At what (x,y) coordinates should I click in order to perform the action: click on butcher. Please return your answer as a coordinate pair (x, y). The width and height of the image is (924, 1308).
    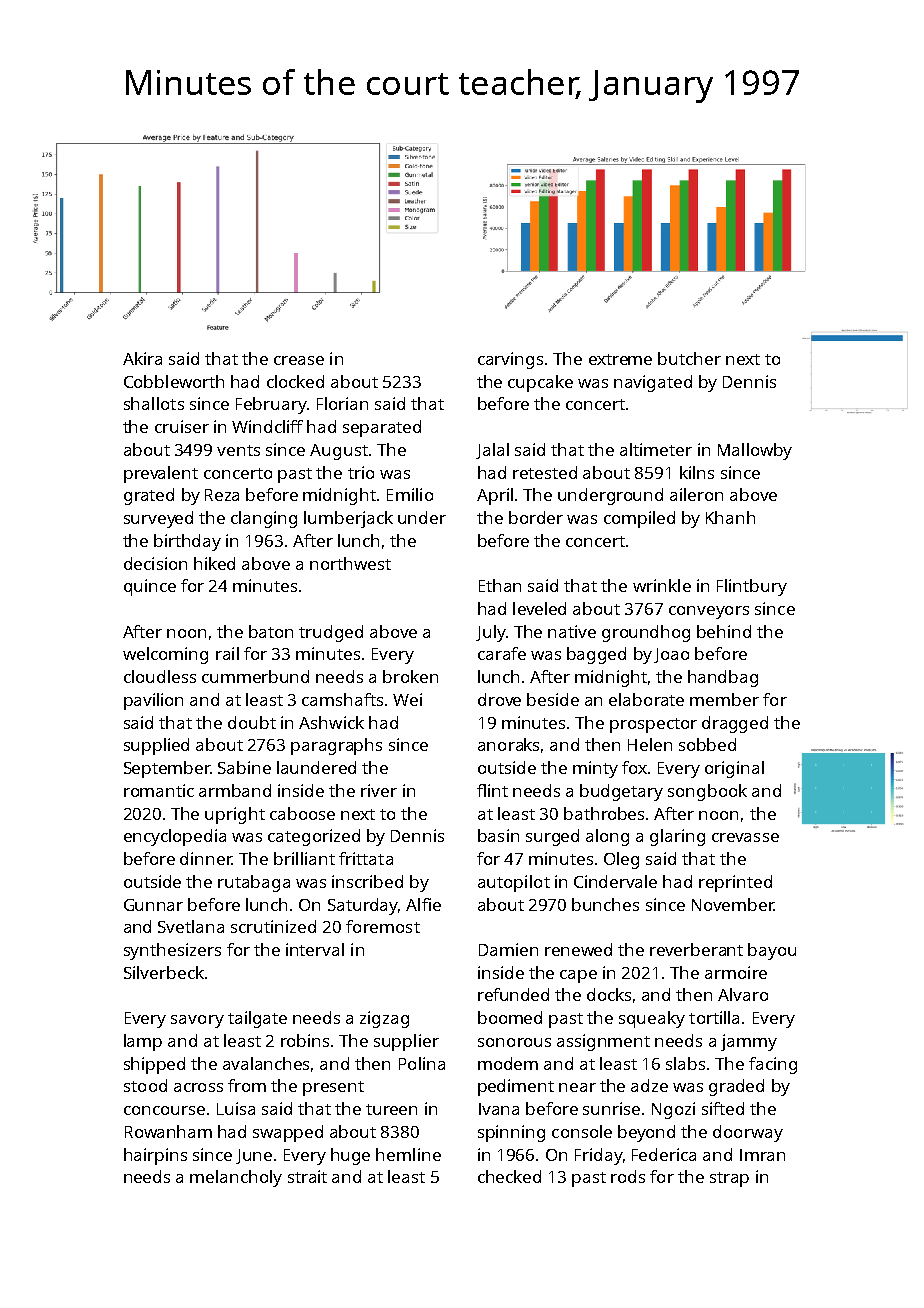
    Looking at the image, I should click on (689, 358).
